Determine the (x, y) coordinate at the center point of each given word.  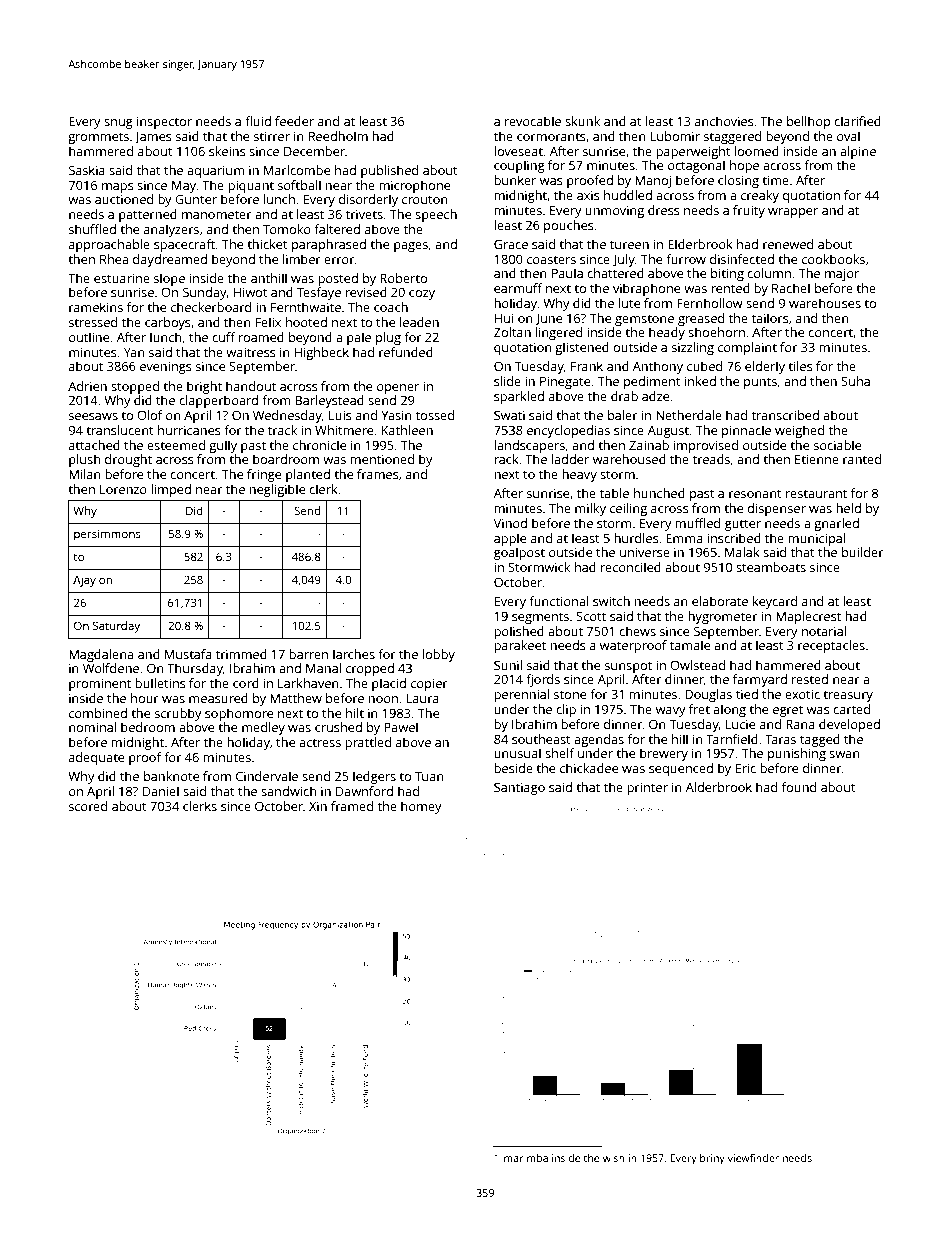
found (799, 787)
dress (664, 210)
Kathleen (407, 430)
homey (421, 807)
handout (251, 386)
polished (519, 632)
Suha (855, 381)
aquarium (216, 171)
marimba (526, 1158)
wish (614, 1158)
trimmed (241, 654)
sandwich (289, 791)
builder (863, 552)
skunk (582, 121)
